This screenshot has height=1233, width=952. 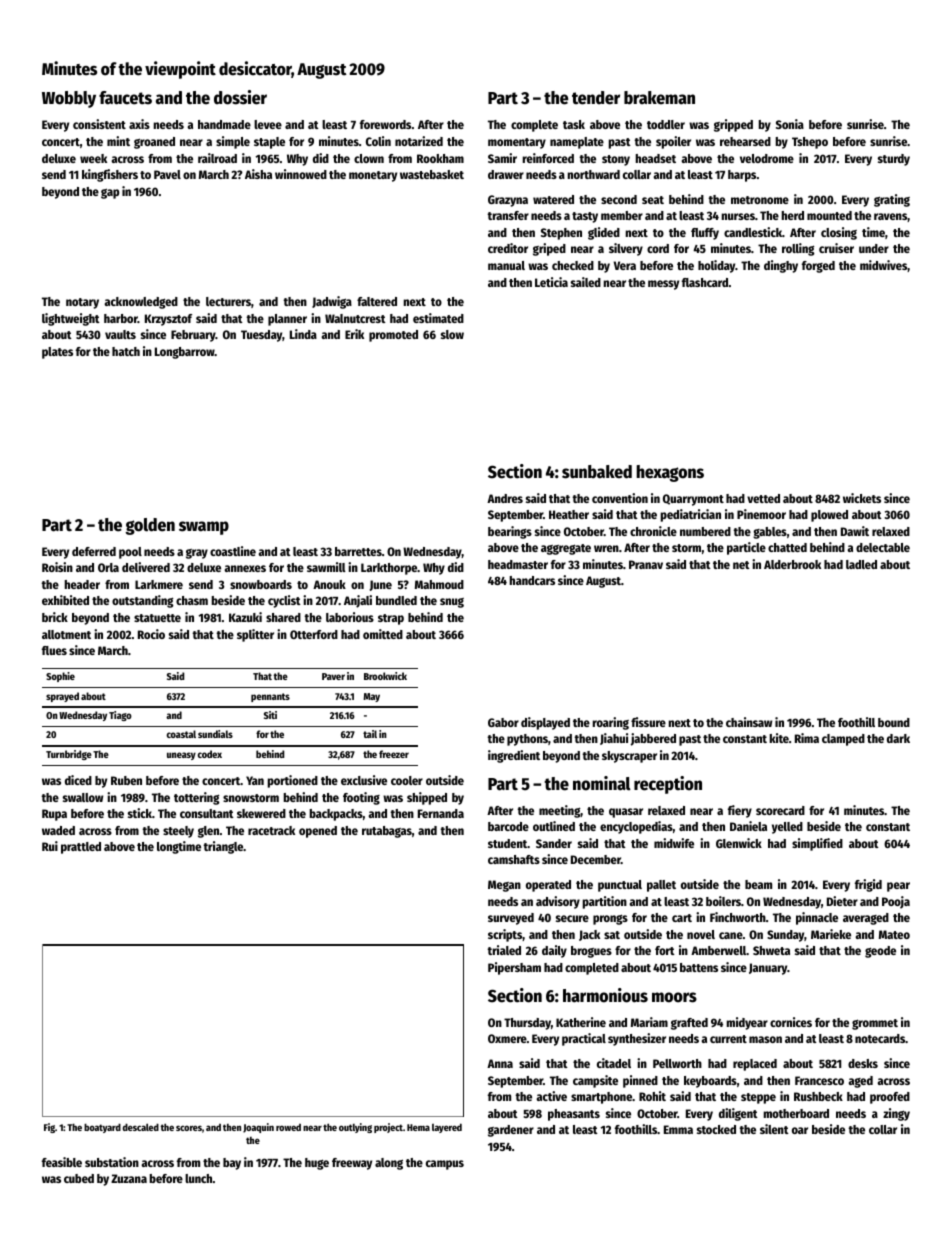 I want to click on sunbaked, so click(x=597, y=472).
